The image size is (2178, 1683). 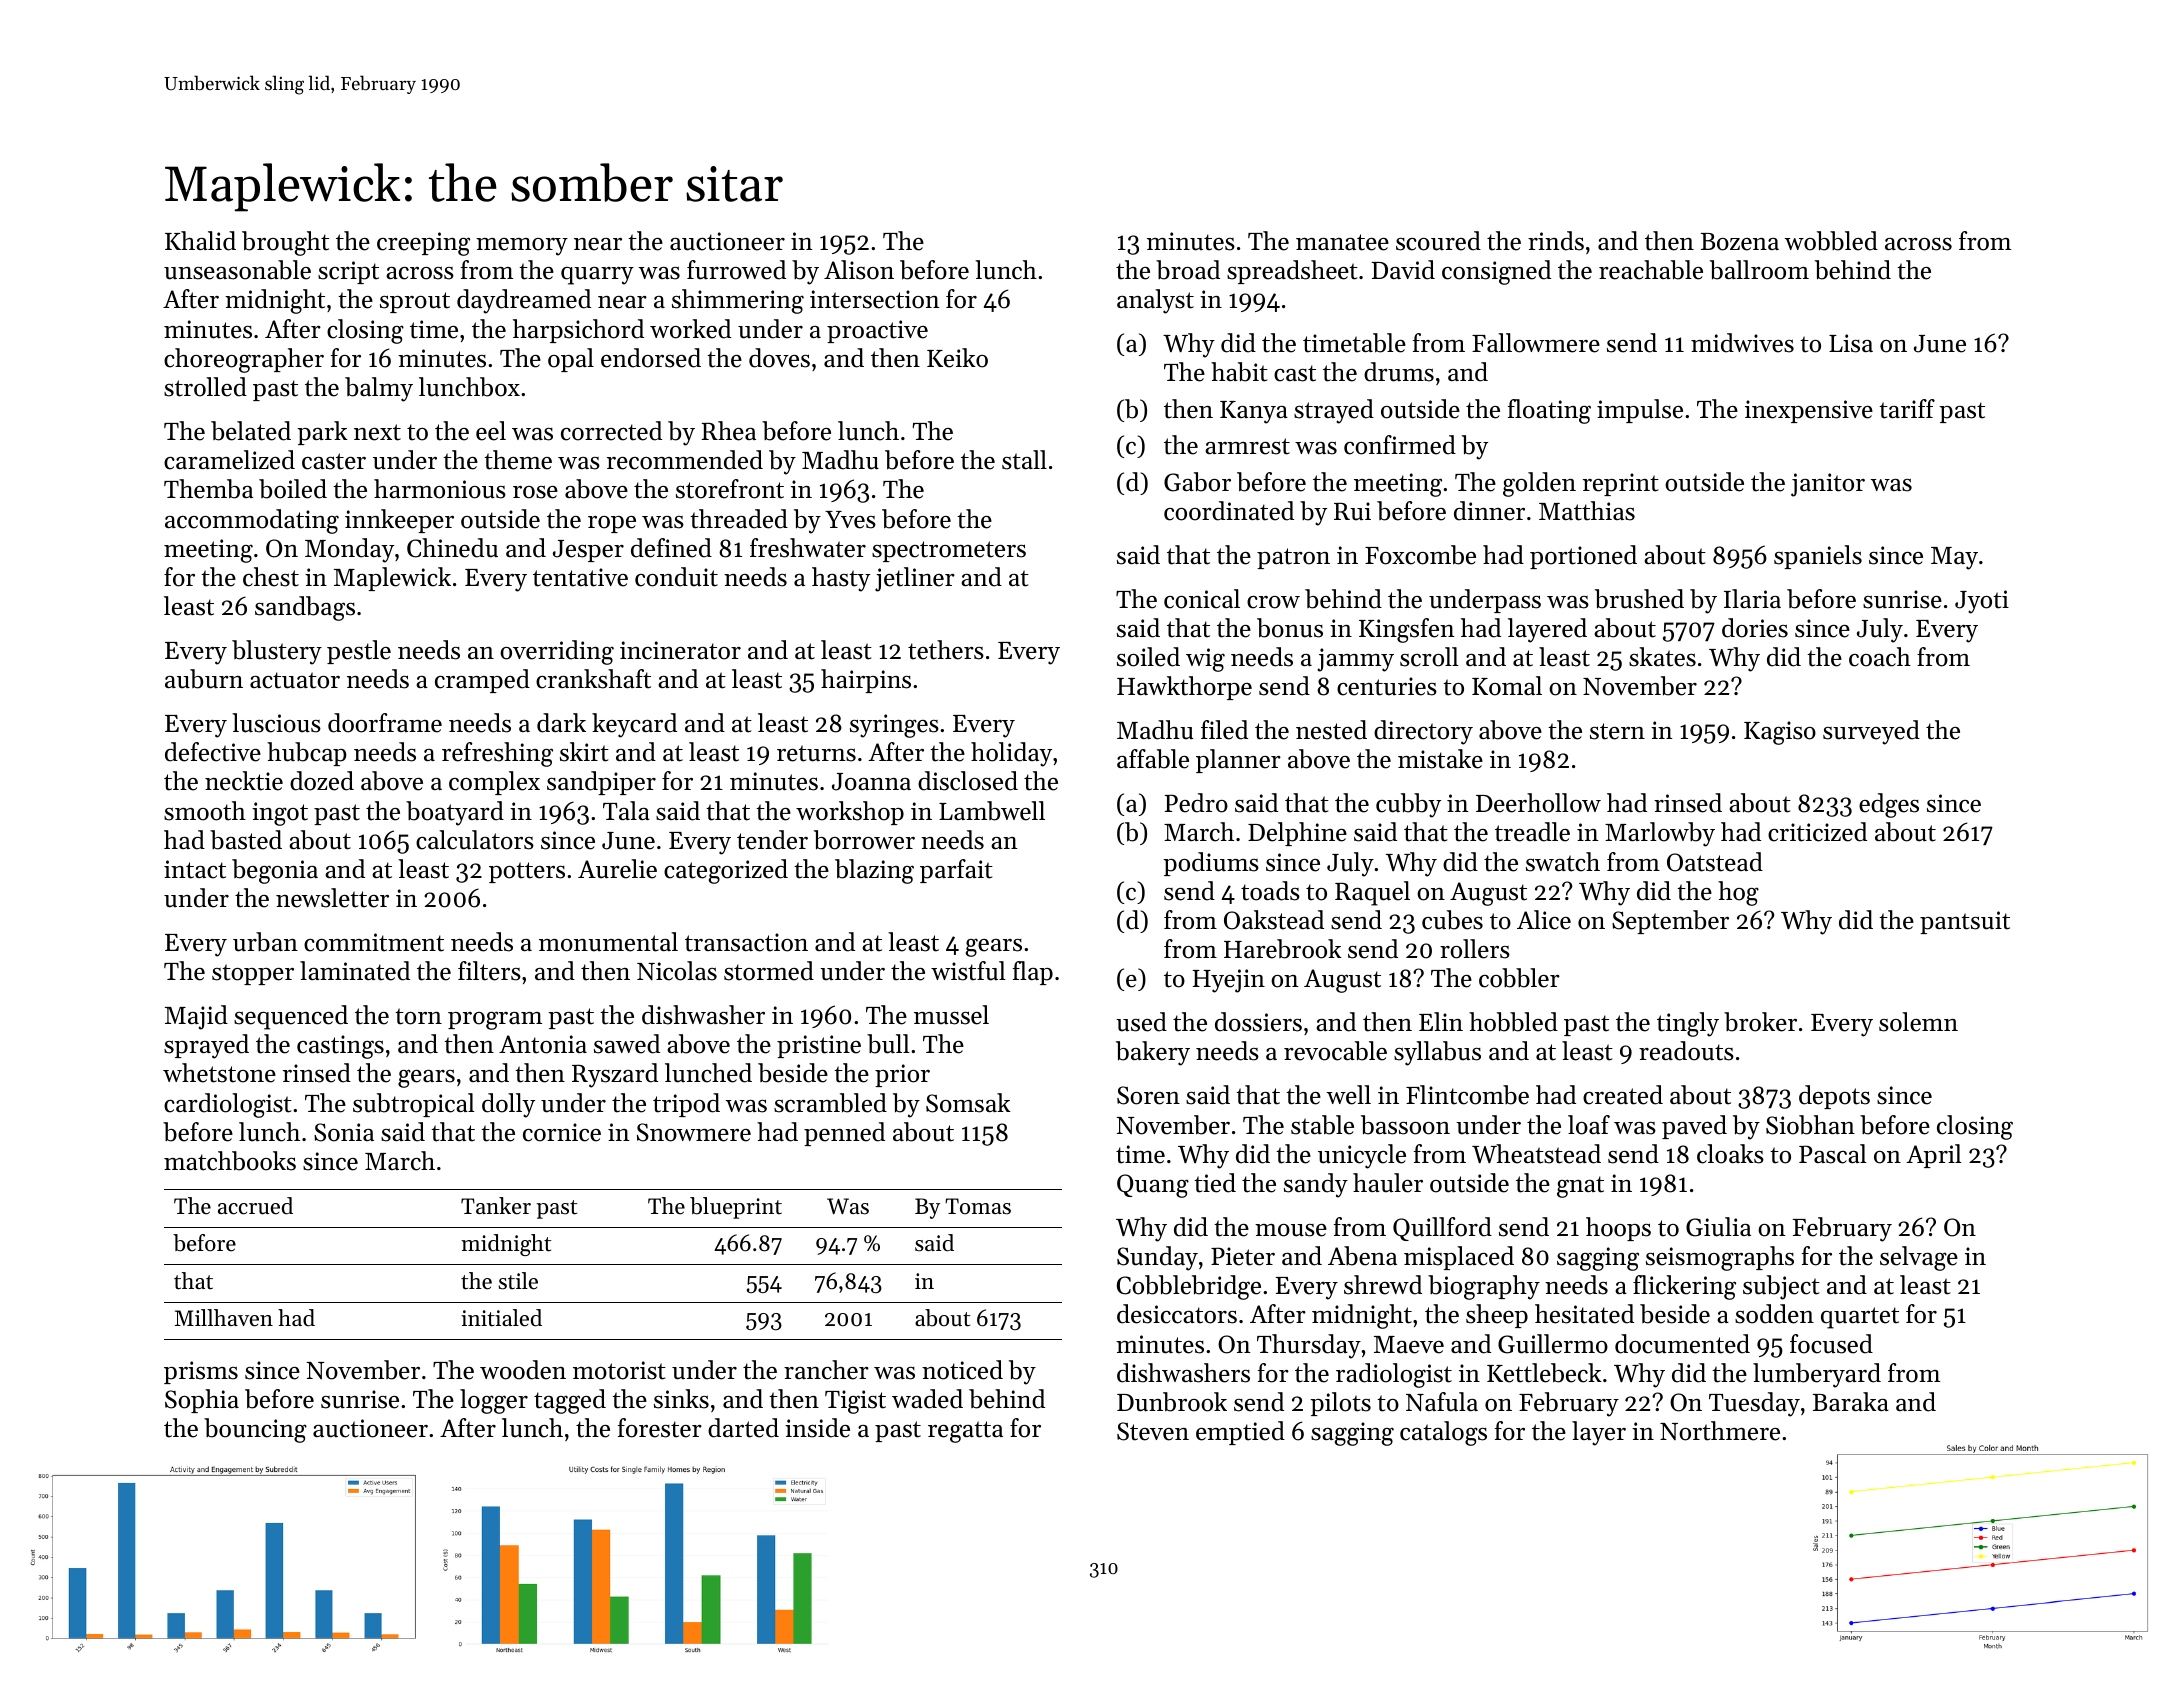 I want to click on edges, so click(x=1889, y=805).
